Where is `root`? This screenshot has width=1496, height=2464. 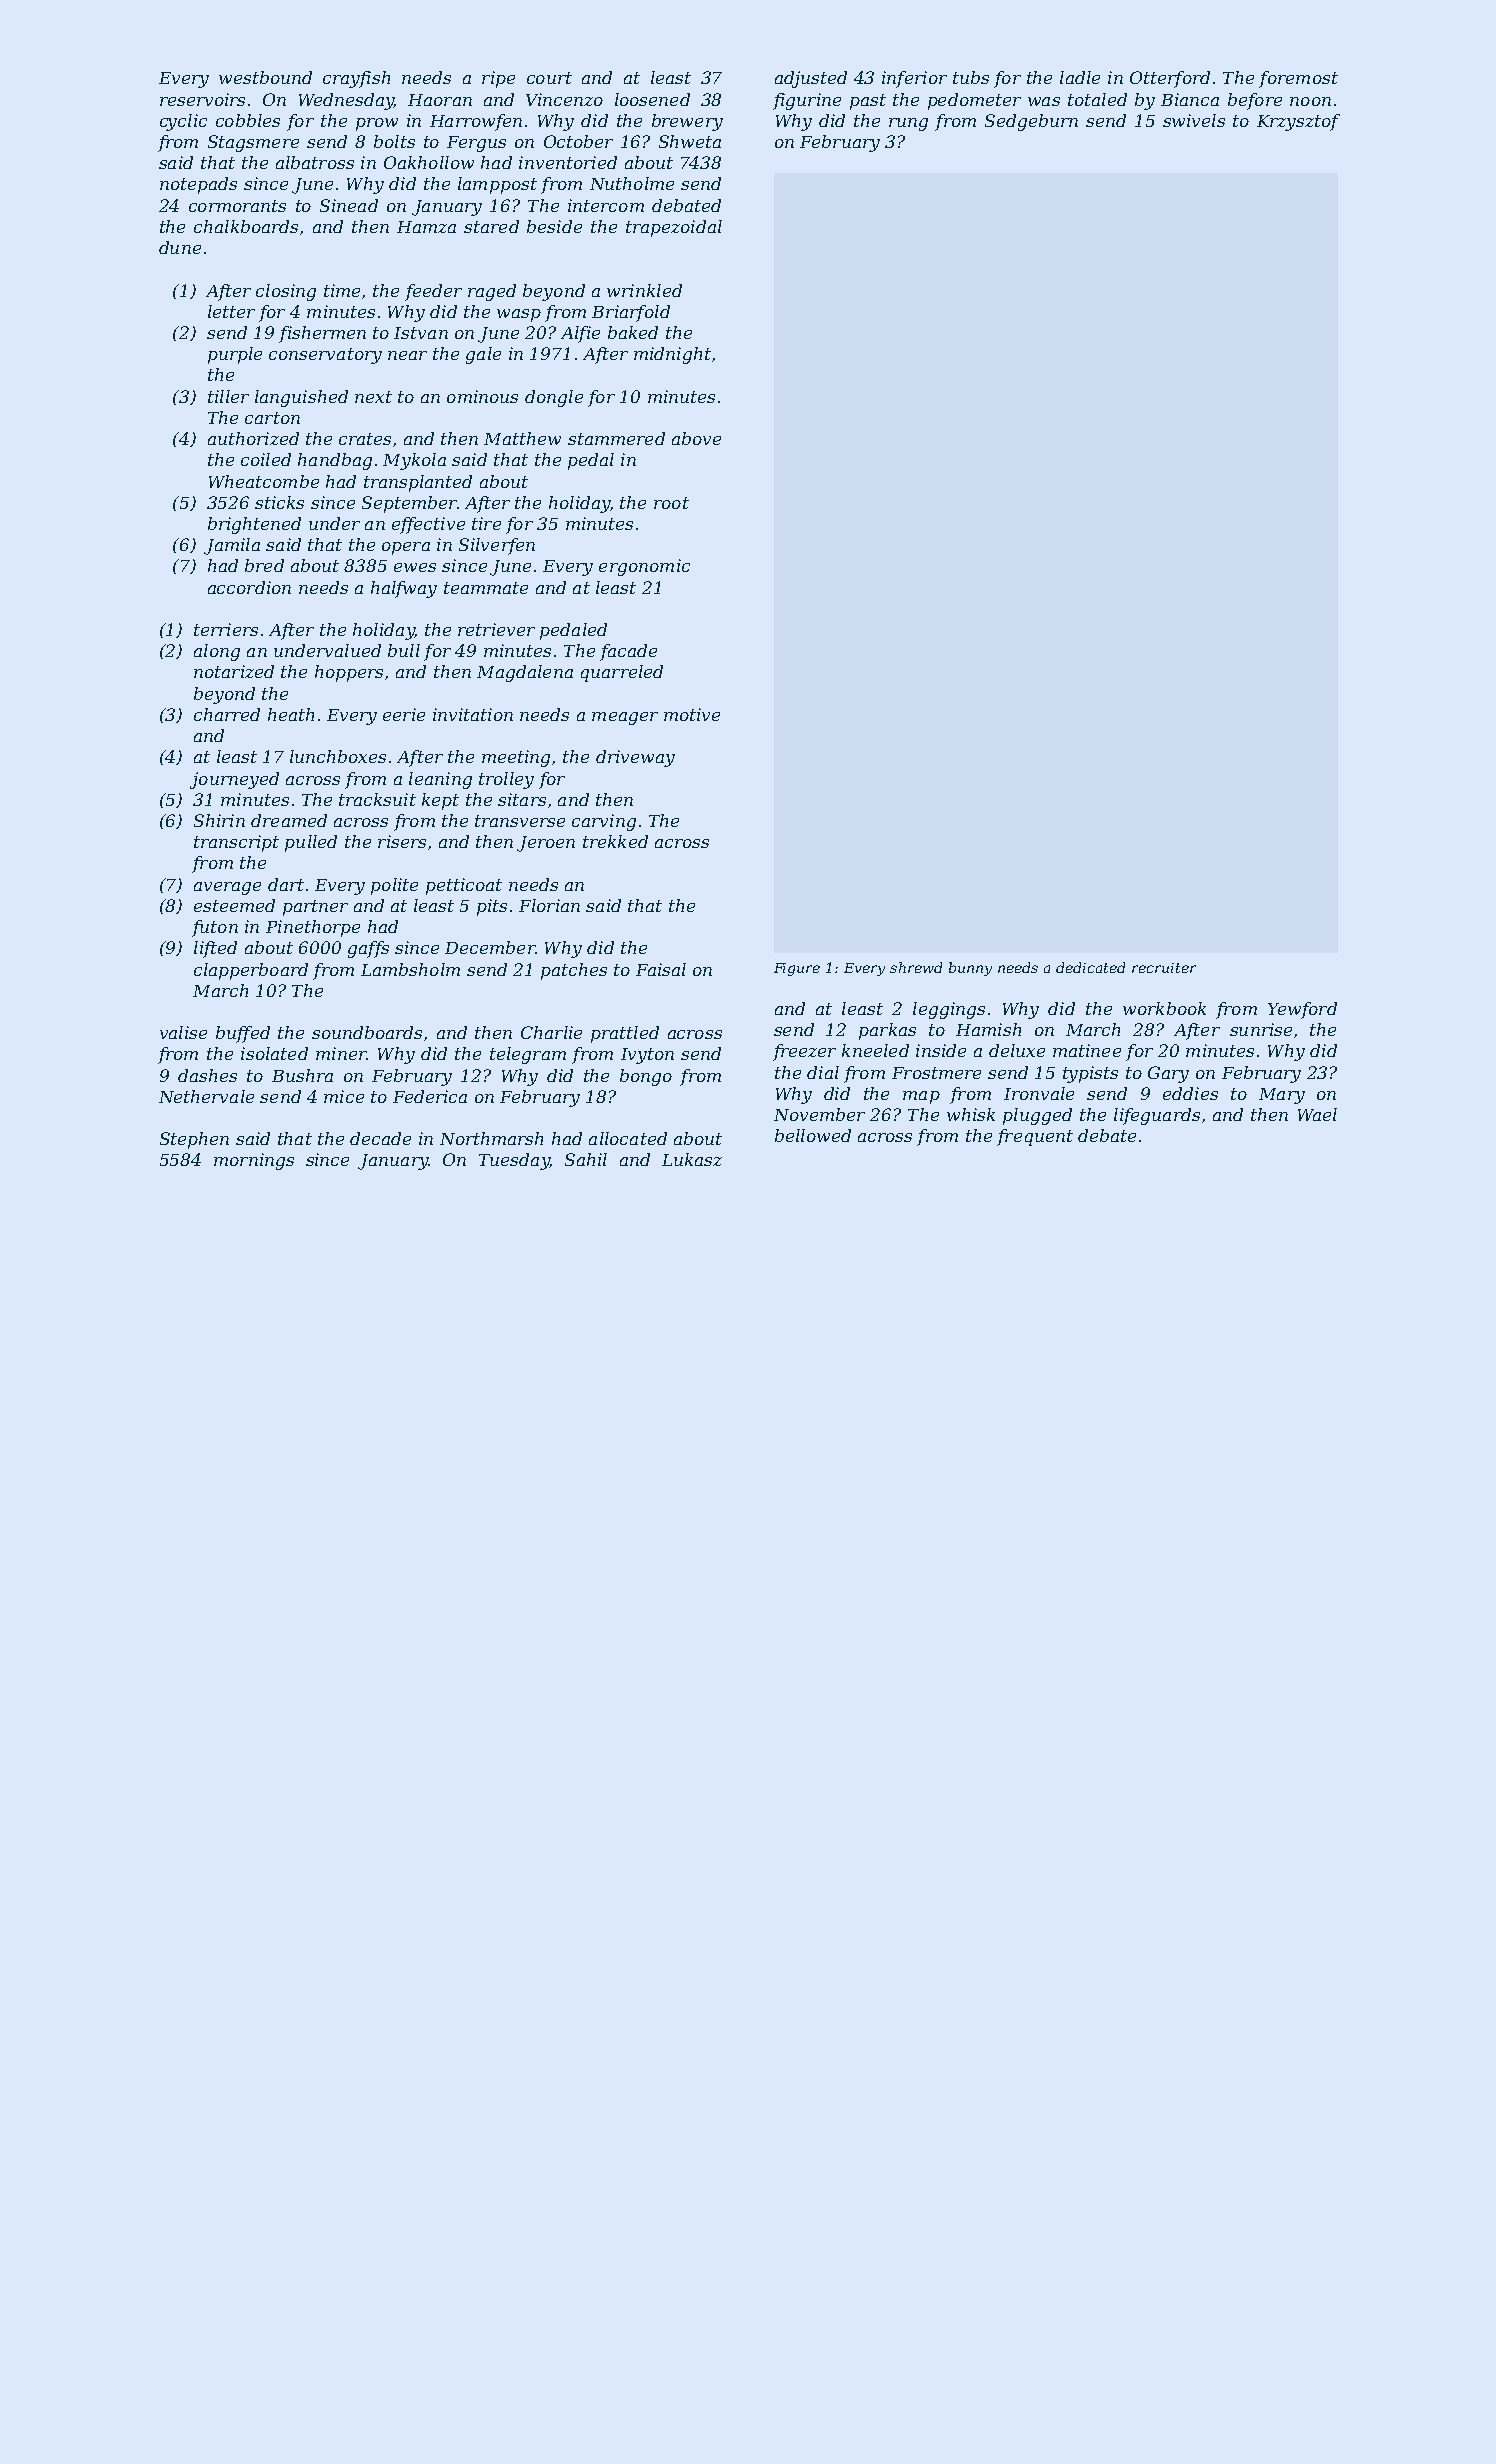
root is located at coordinates (671, 503).
